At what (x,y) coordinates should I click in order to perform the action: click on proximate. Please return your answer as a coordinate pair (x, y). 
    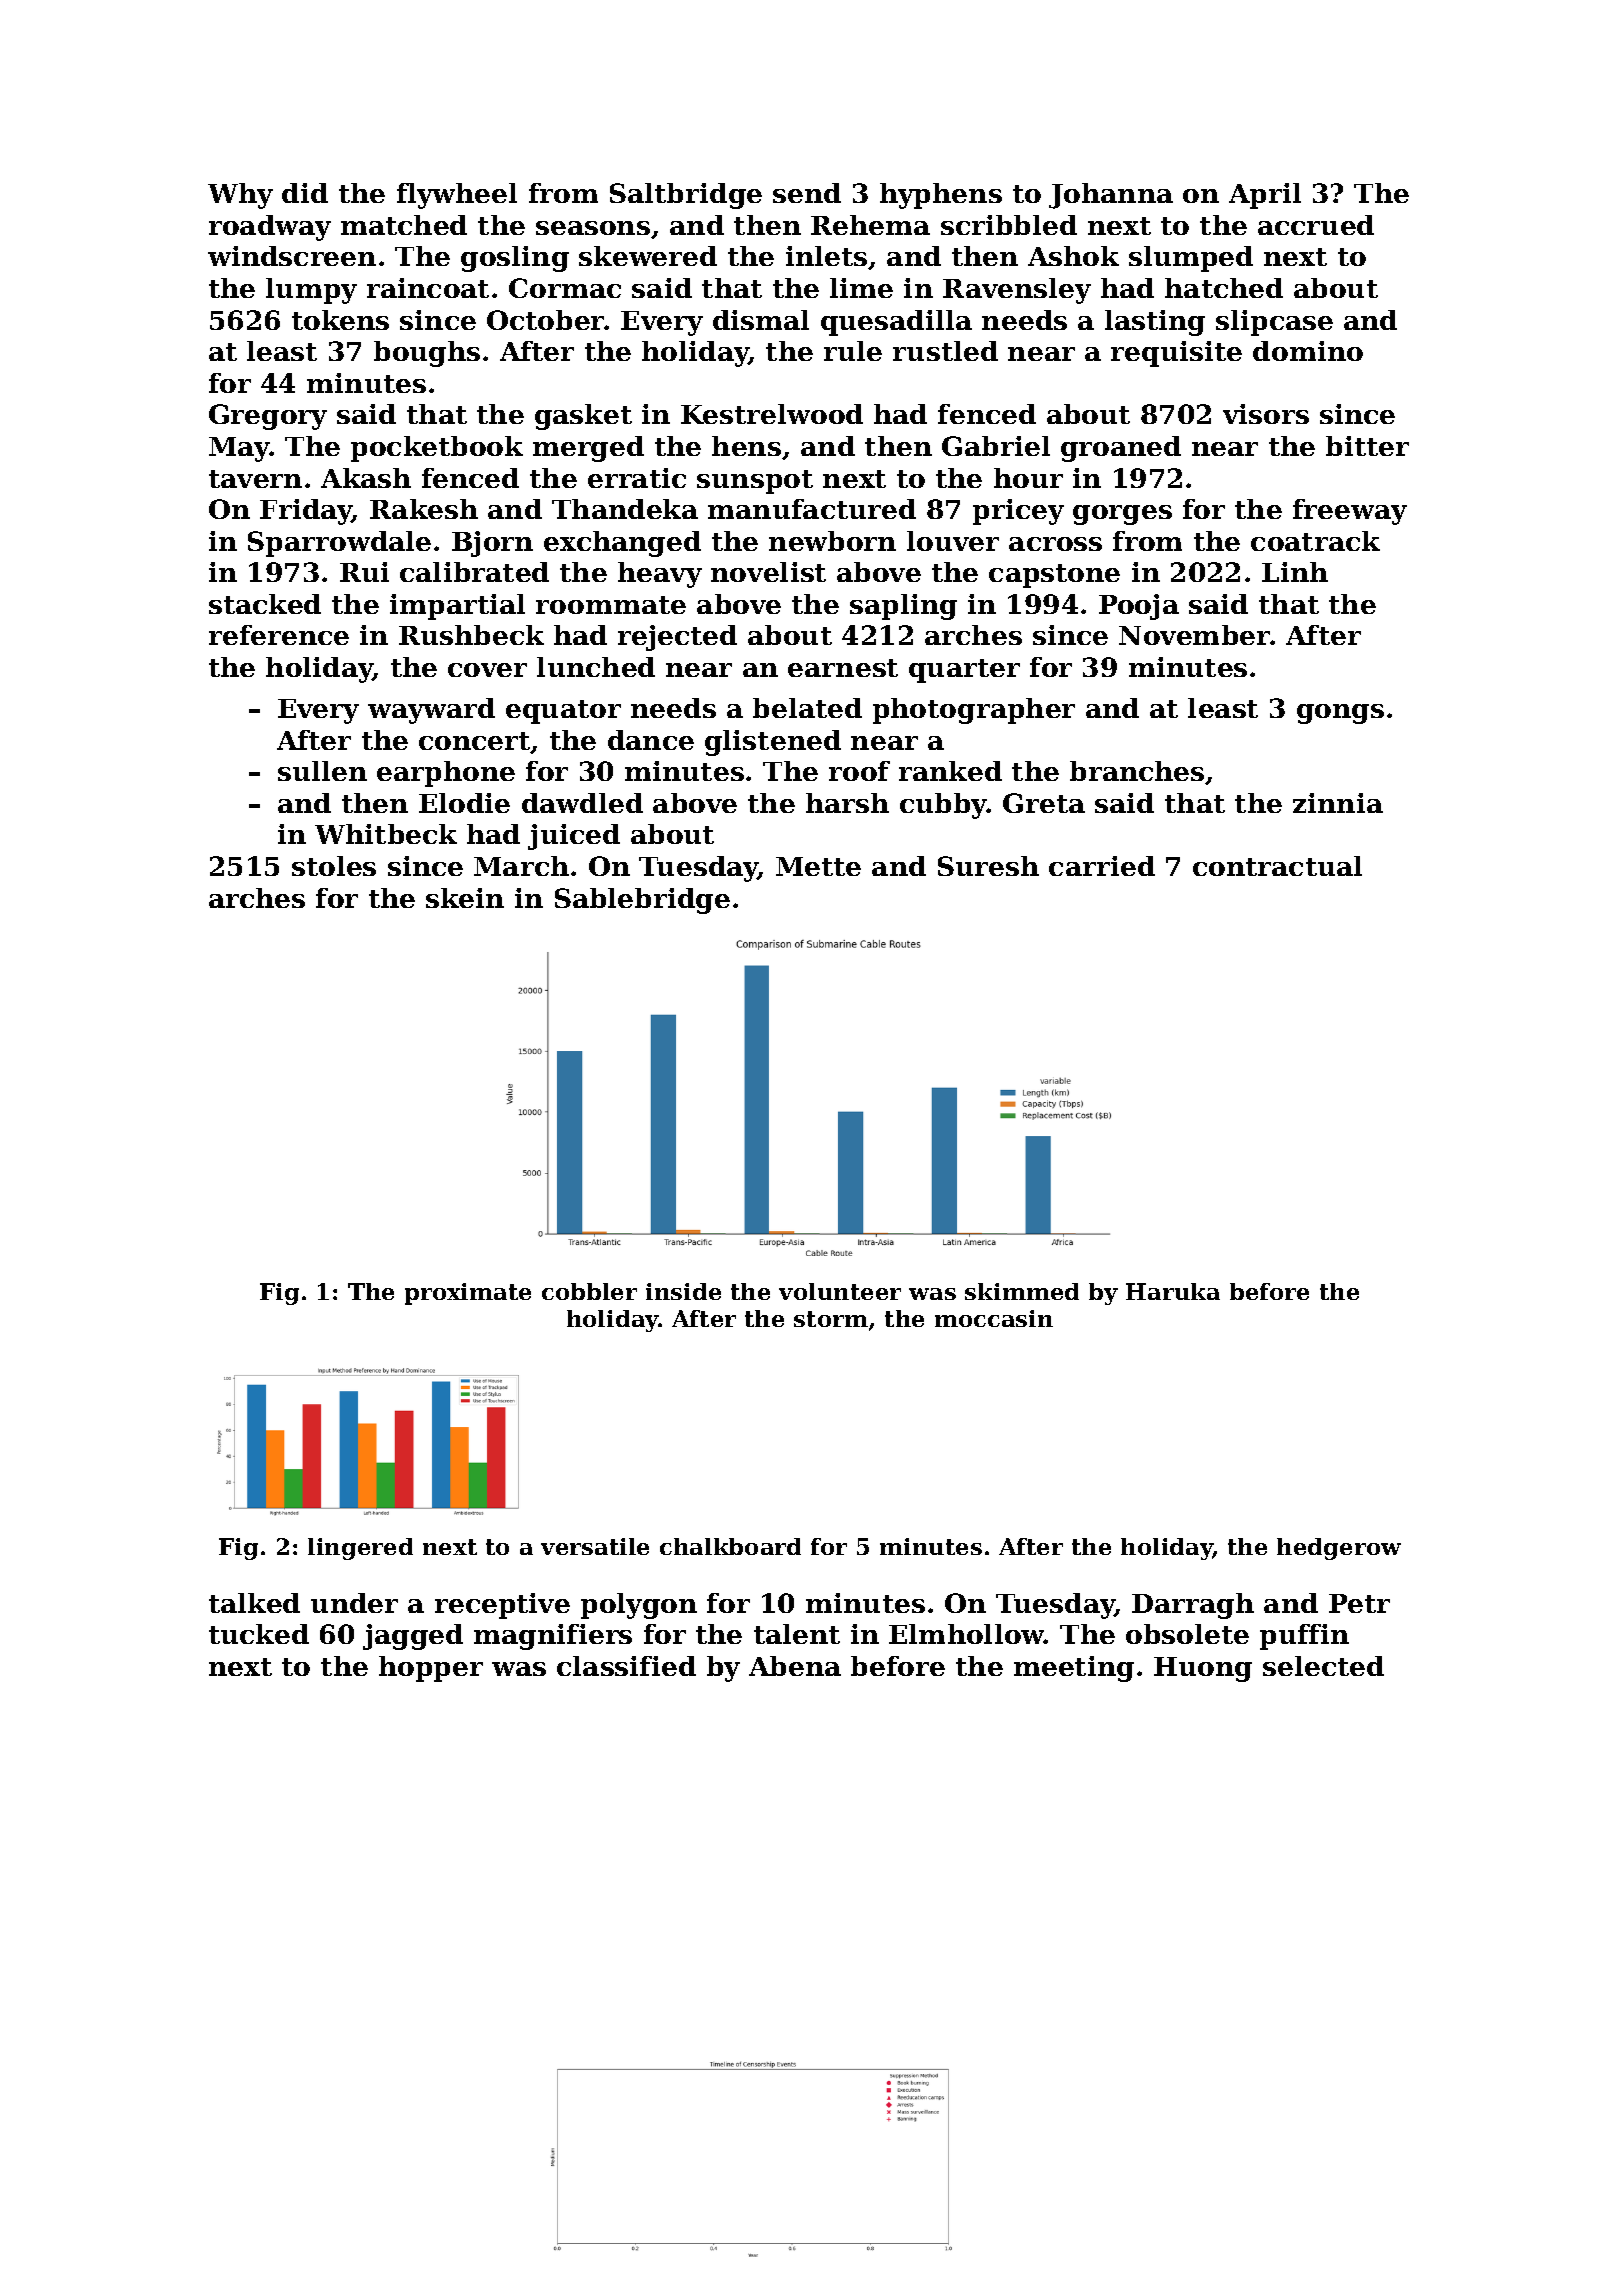
    Looking at the image, I should click on (468, 1294).
